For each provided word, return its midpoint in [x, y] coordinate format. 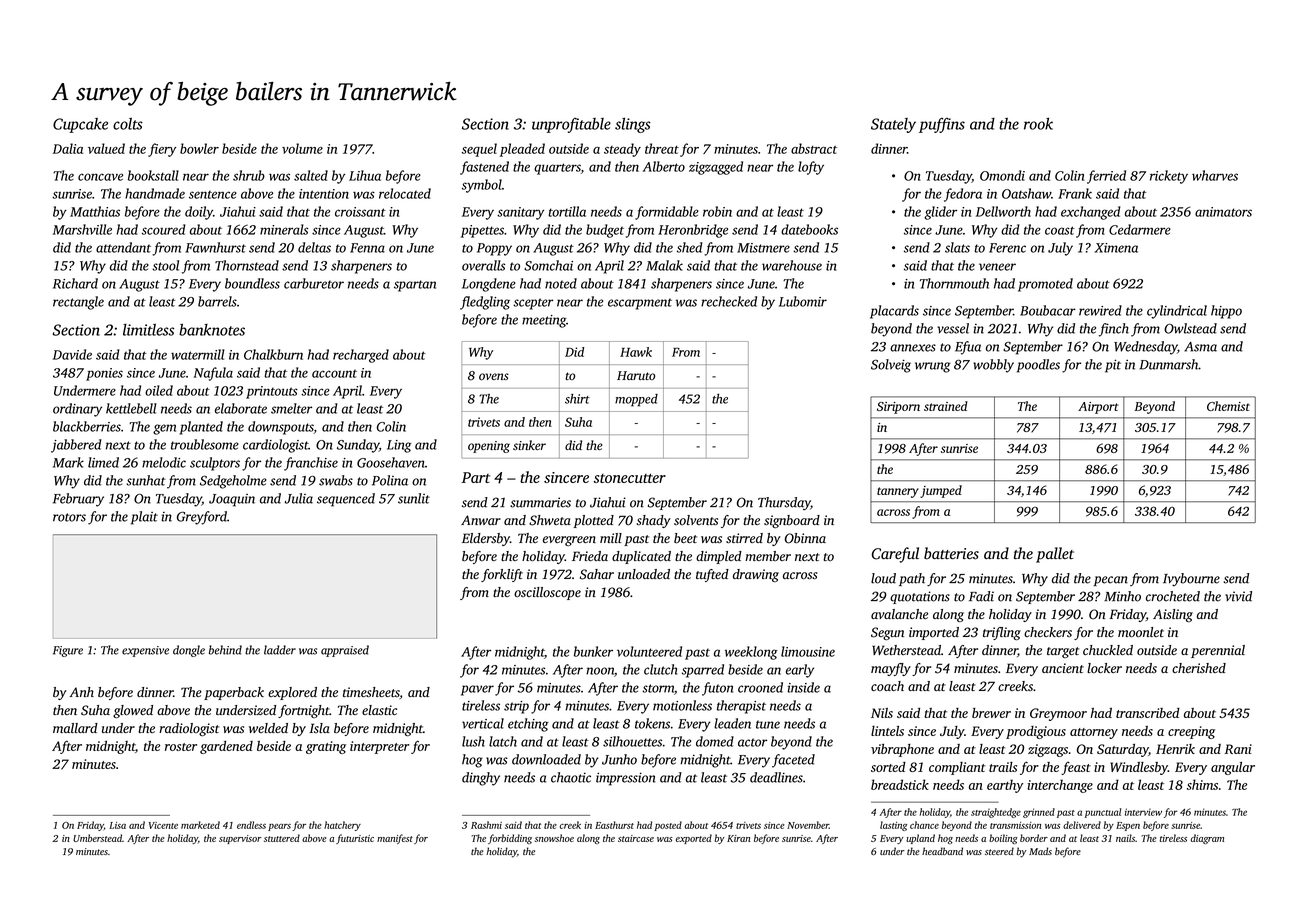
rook [1038, 124]
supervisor [240, 839]
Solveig [891, 366]
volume [302, 148]
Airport [1098, 408]
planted [201, 428]
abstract [814, 148]
